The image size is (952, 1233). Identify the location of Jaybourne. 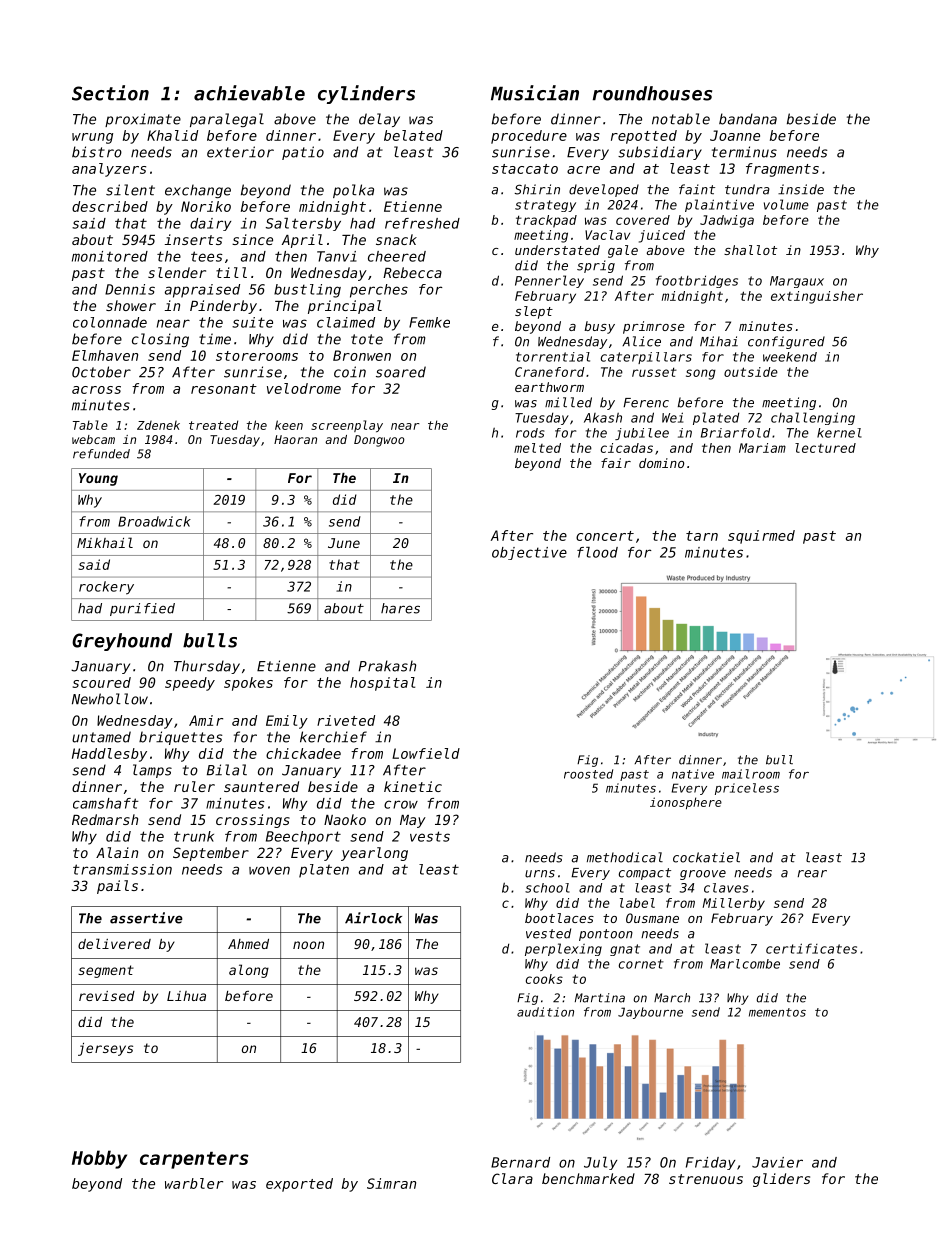
(650, 1013).
